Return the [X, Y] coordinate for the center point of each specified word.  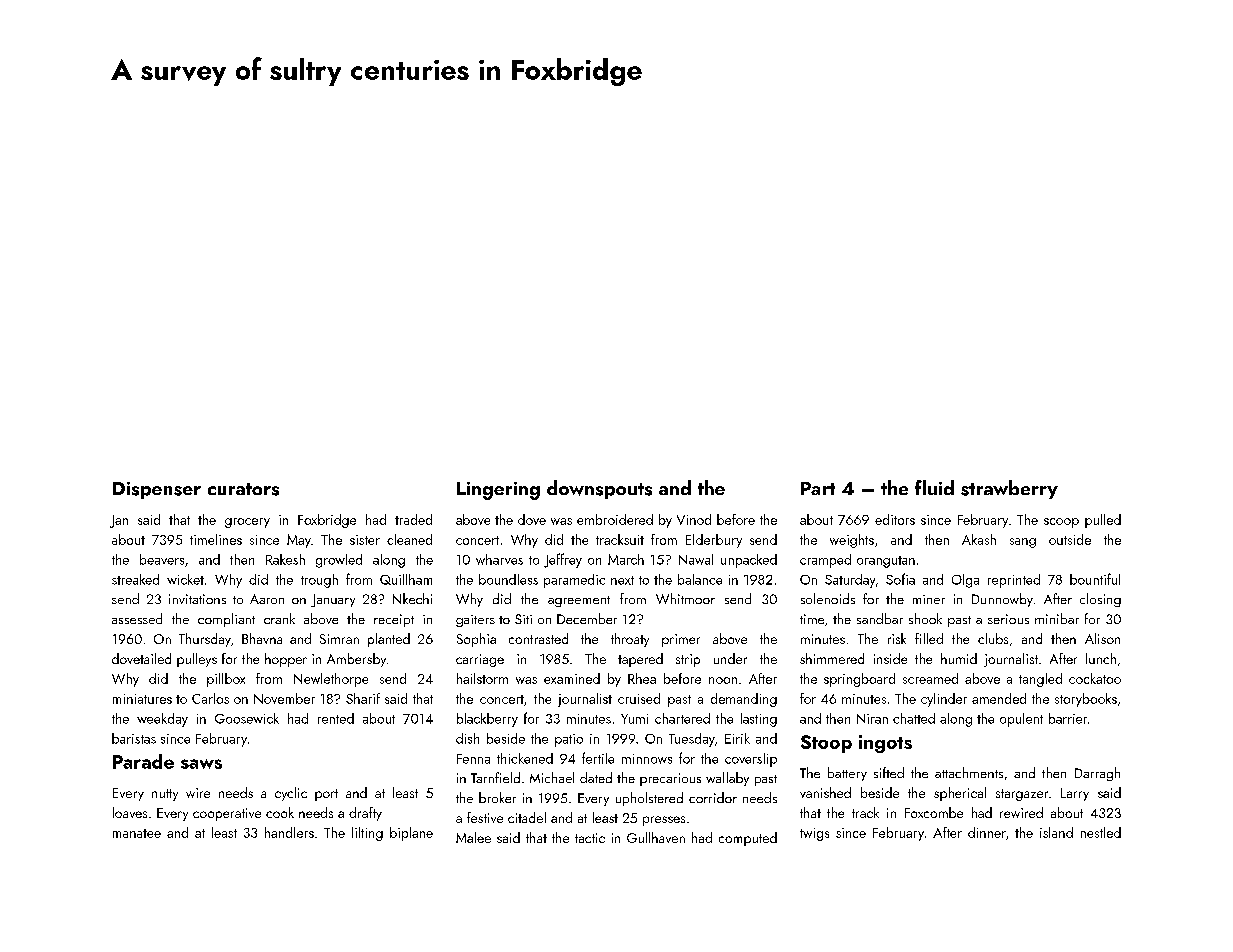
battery [847, 774]
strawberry [1009, 489]
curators [243, 489]
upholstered [649, 799]
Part [818, 488]
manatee [137, 833]
